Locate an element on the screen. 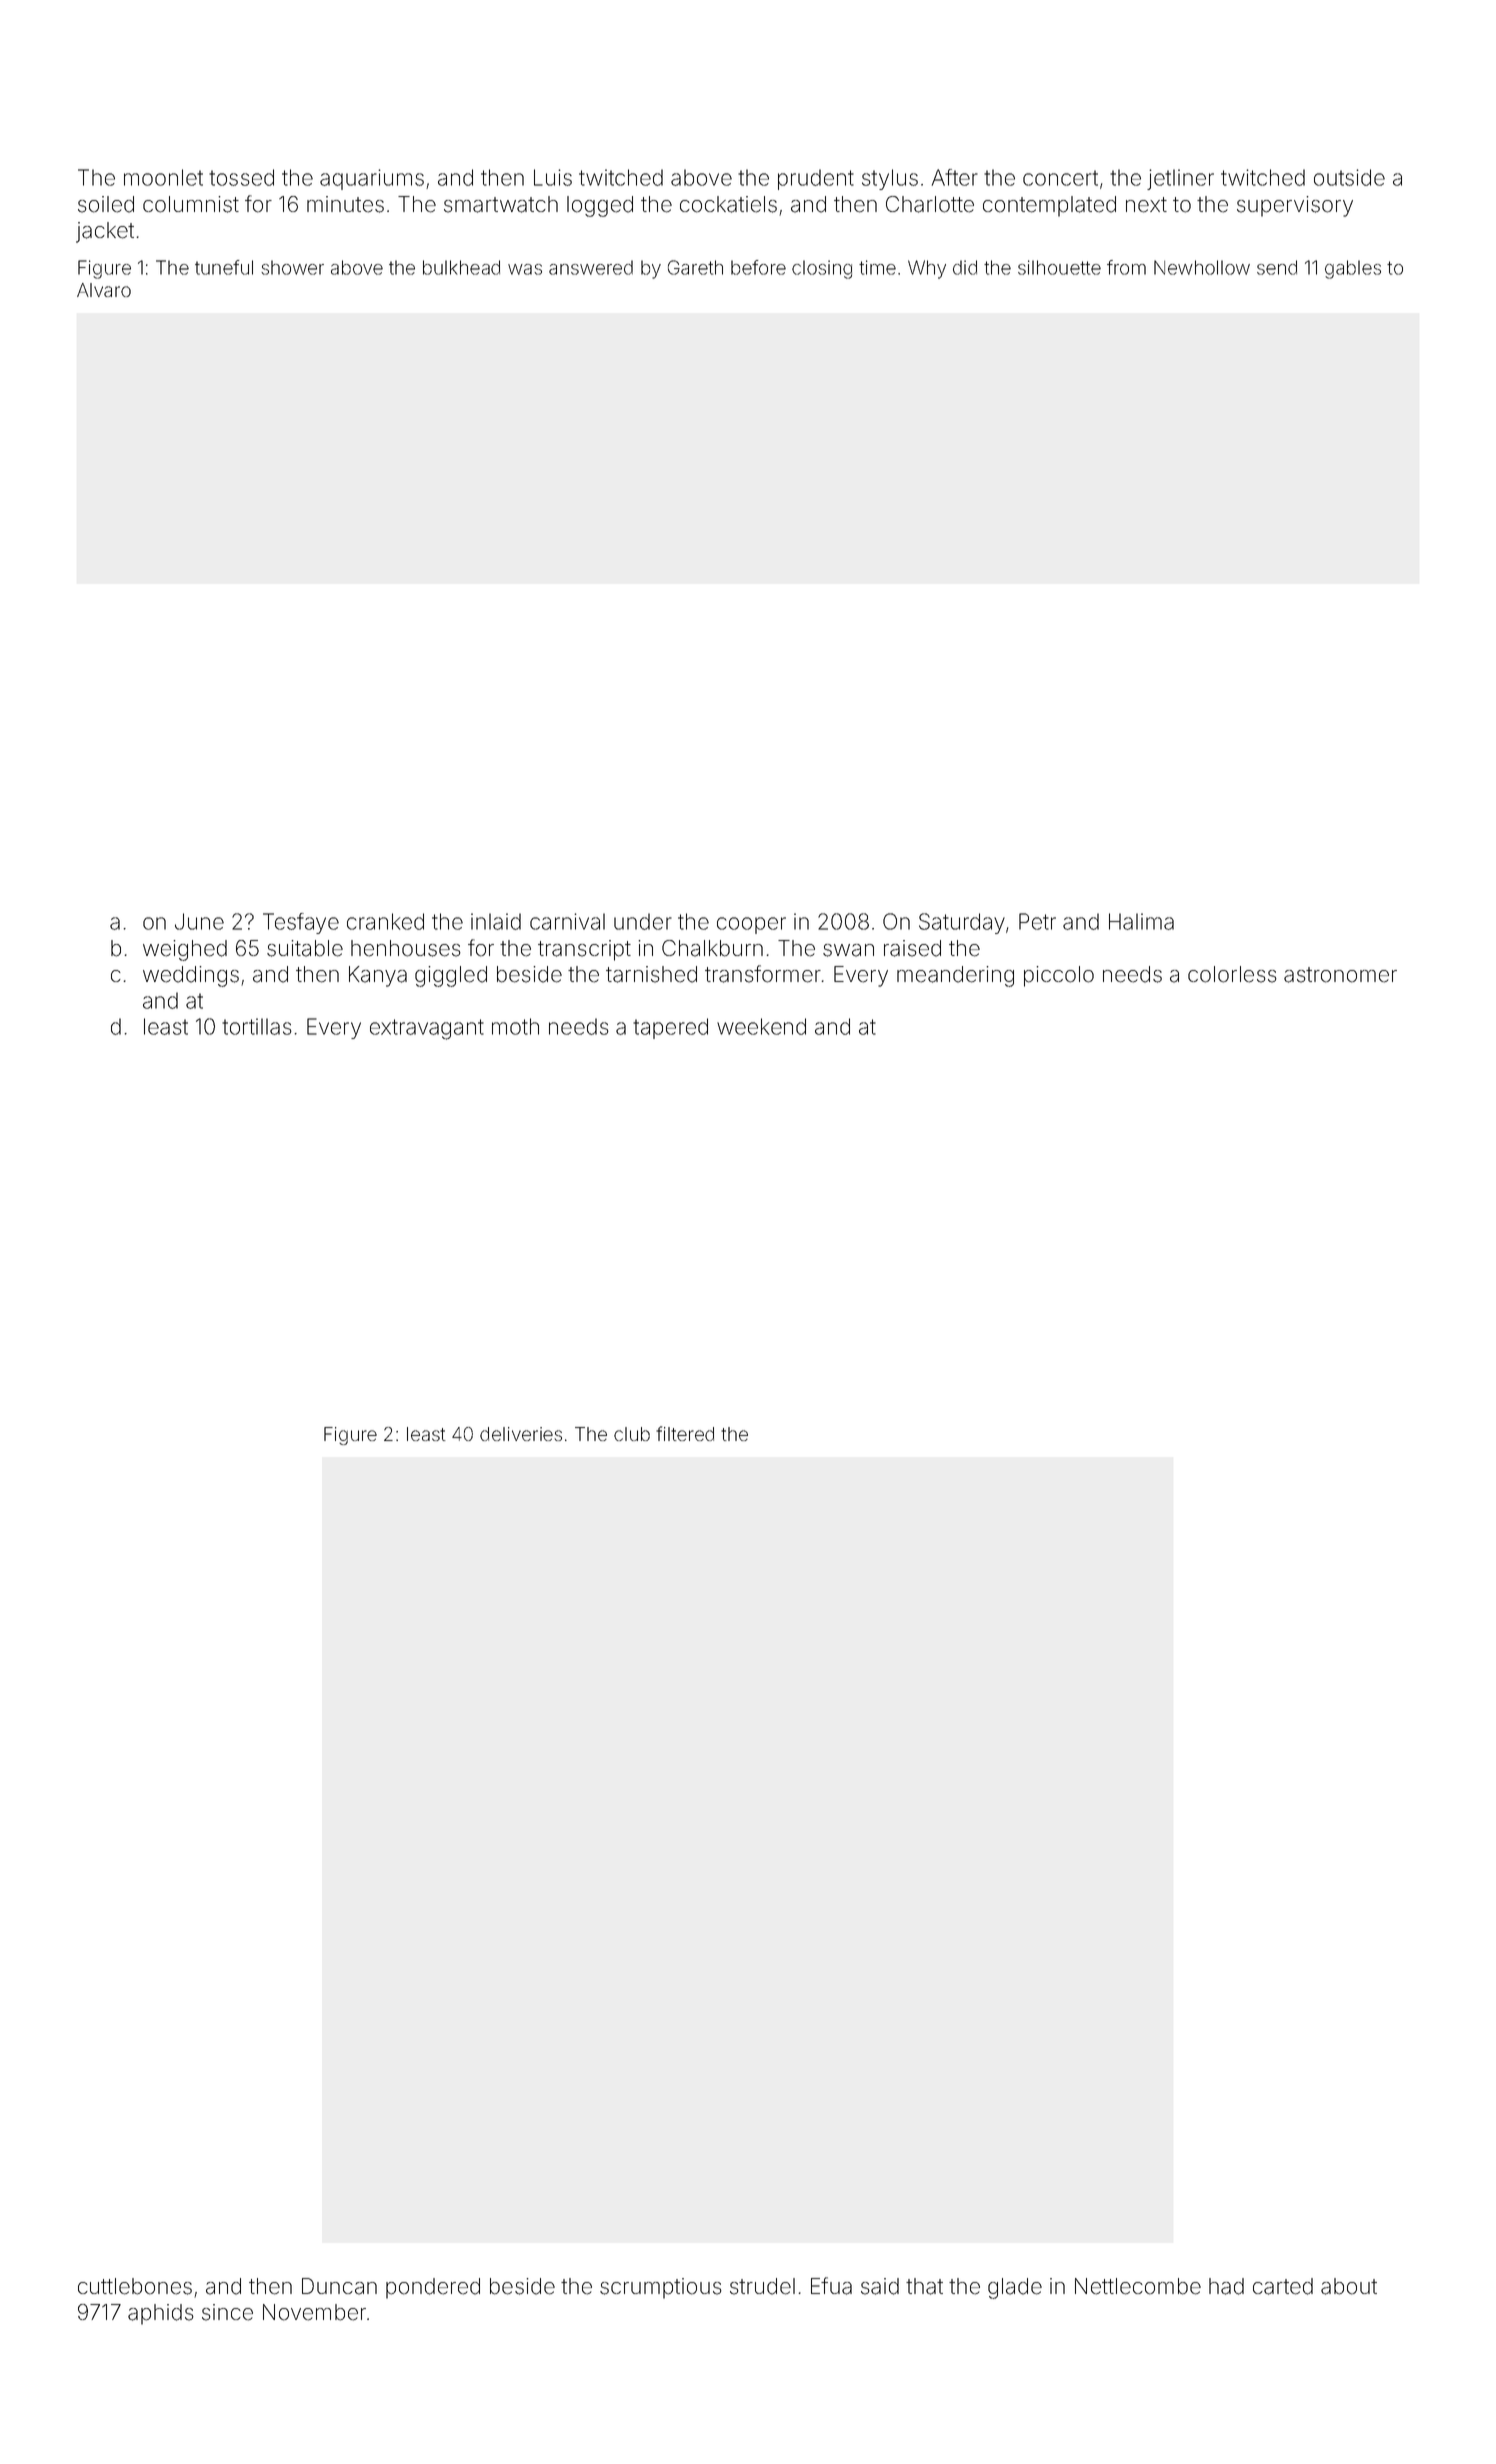 The image size is (1496, 2464). had is located at coordinates (1226, 2286).
